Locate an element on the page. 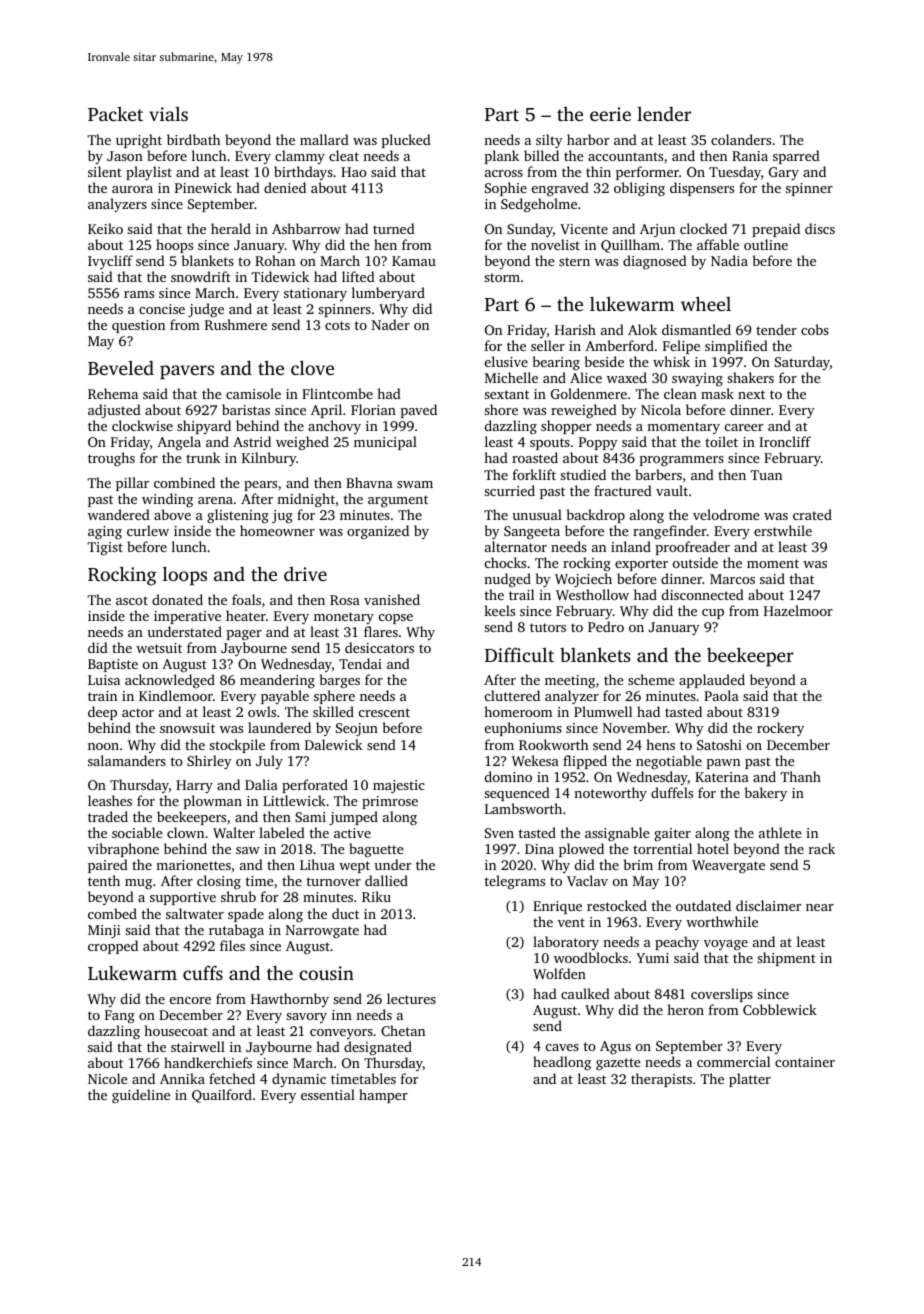 The height and width of the page is (1314, 924). engraved is located at coordinates (560, 189).
